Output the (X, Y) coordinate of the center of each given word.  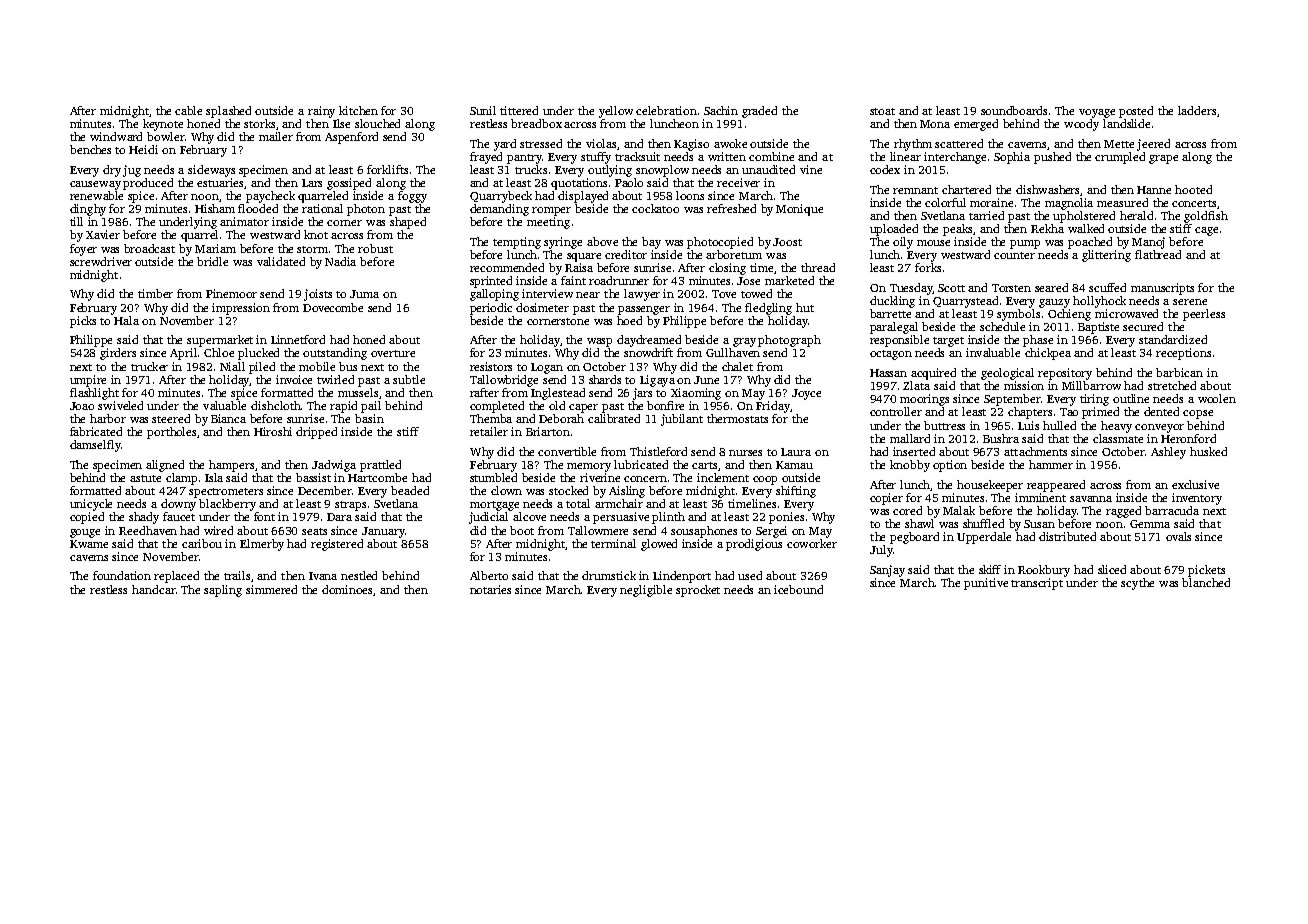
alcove (529, 516)
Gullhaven (733, 352)
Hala (126, 320)
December (324, 490)
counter (1014, 255)
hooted (1193, 189)
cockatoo (655, 208)
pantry (524, 159)
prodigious (754, 545)
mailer (276, 136)
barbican (1179, 372)
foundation (122, 575)
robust (375, 248)
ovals (1178, 536)
